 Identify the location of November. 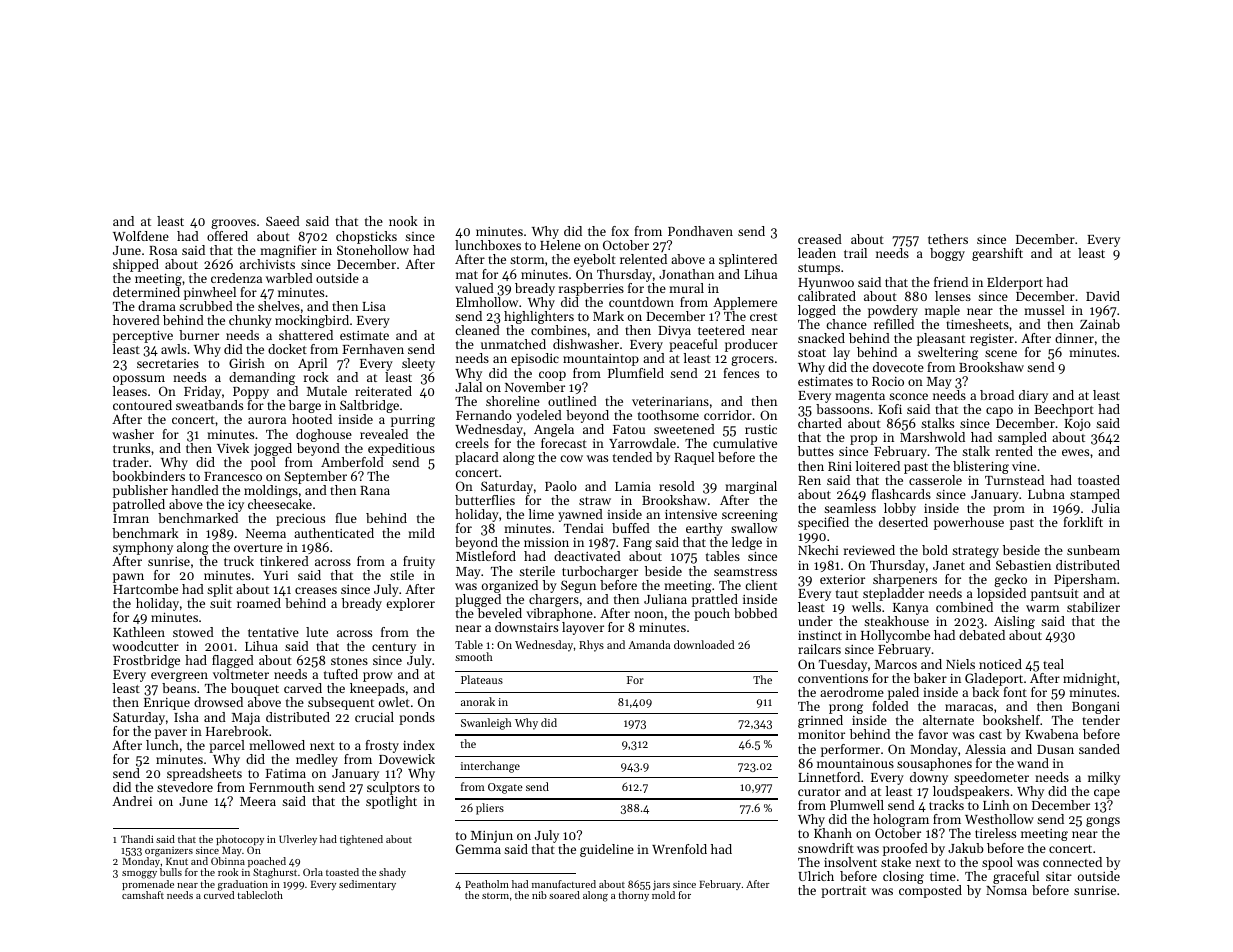
(535, 387).
